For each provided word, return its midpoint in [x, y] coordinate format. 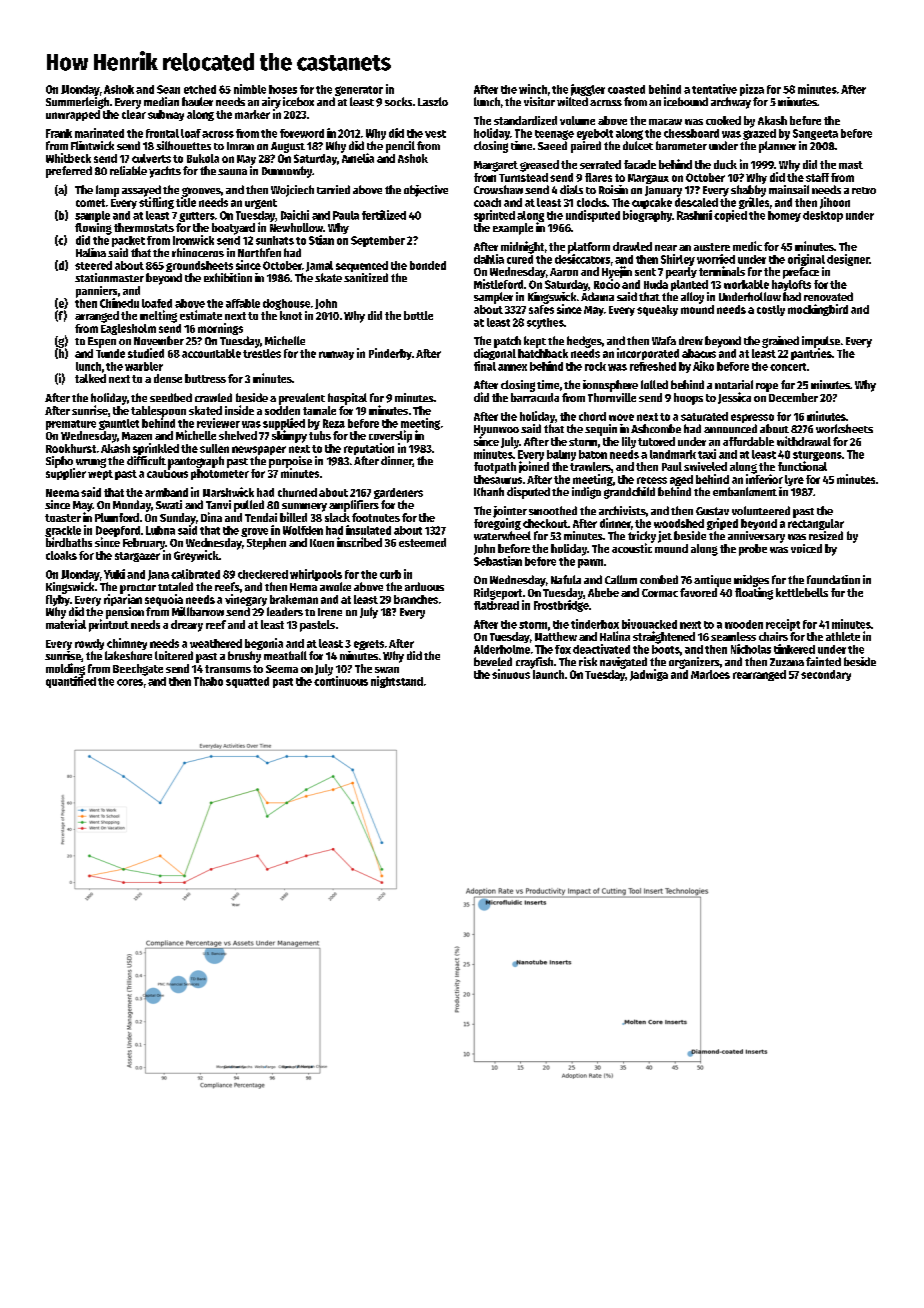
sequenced [362, 266]
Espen [102, 342]
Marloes [710, 674]
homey [784, 216]
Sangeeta [815, 134]
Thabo [208, 681]
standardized [525, 120]
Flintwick [92, 145]
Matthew [556, 636]
